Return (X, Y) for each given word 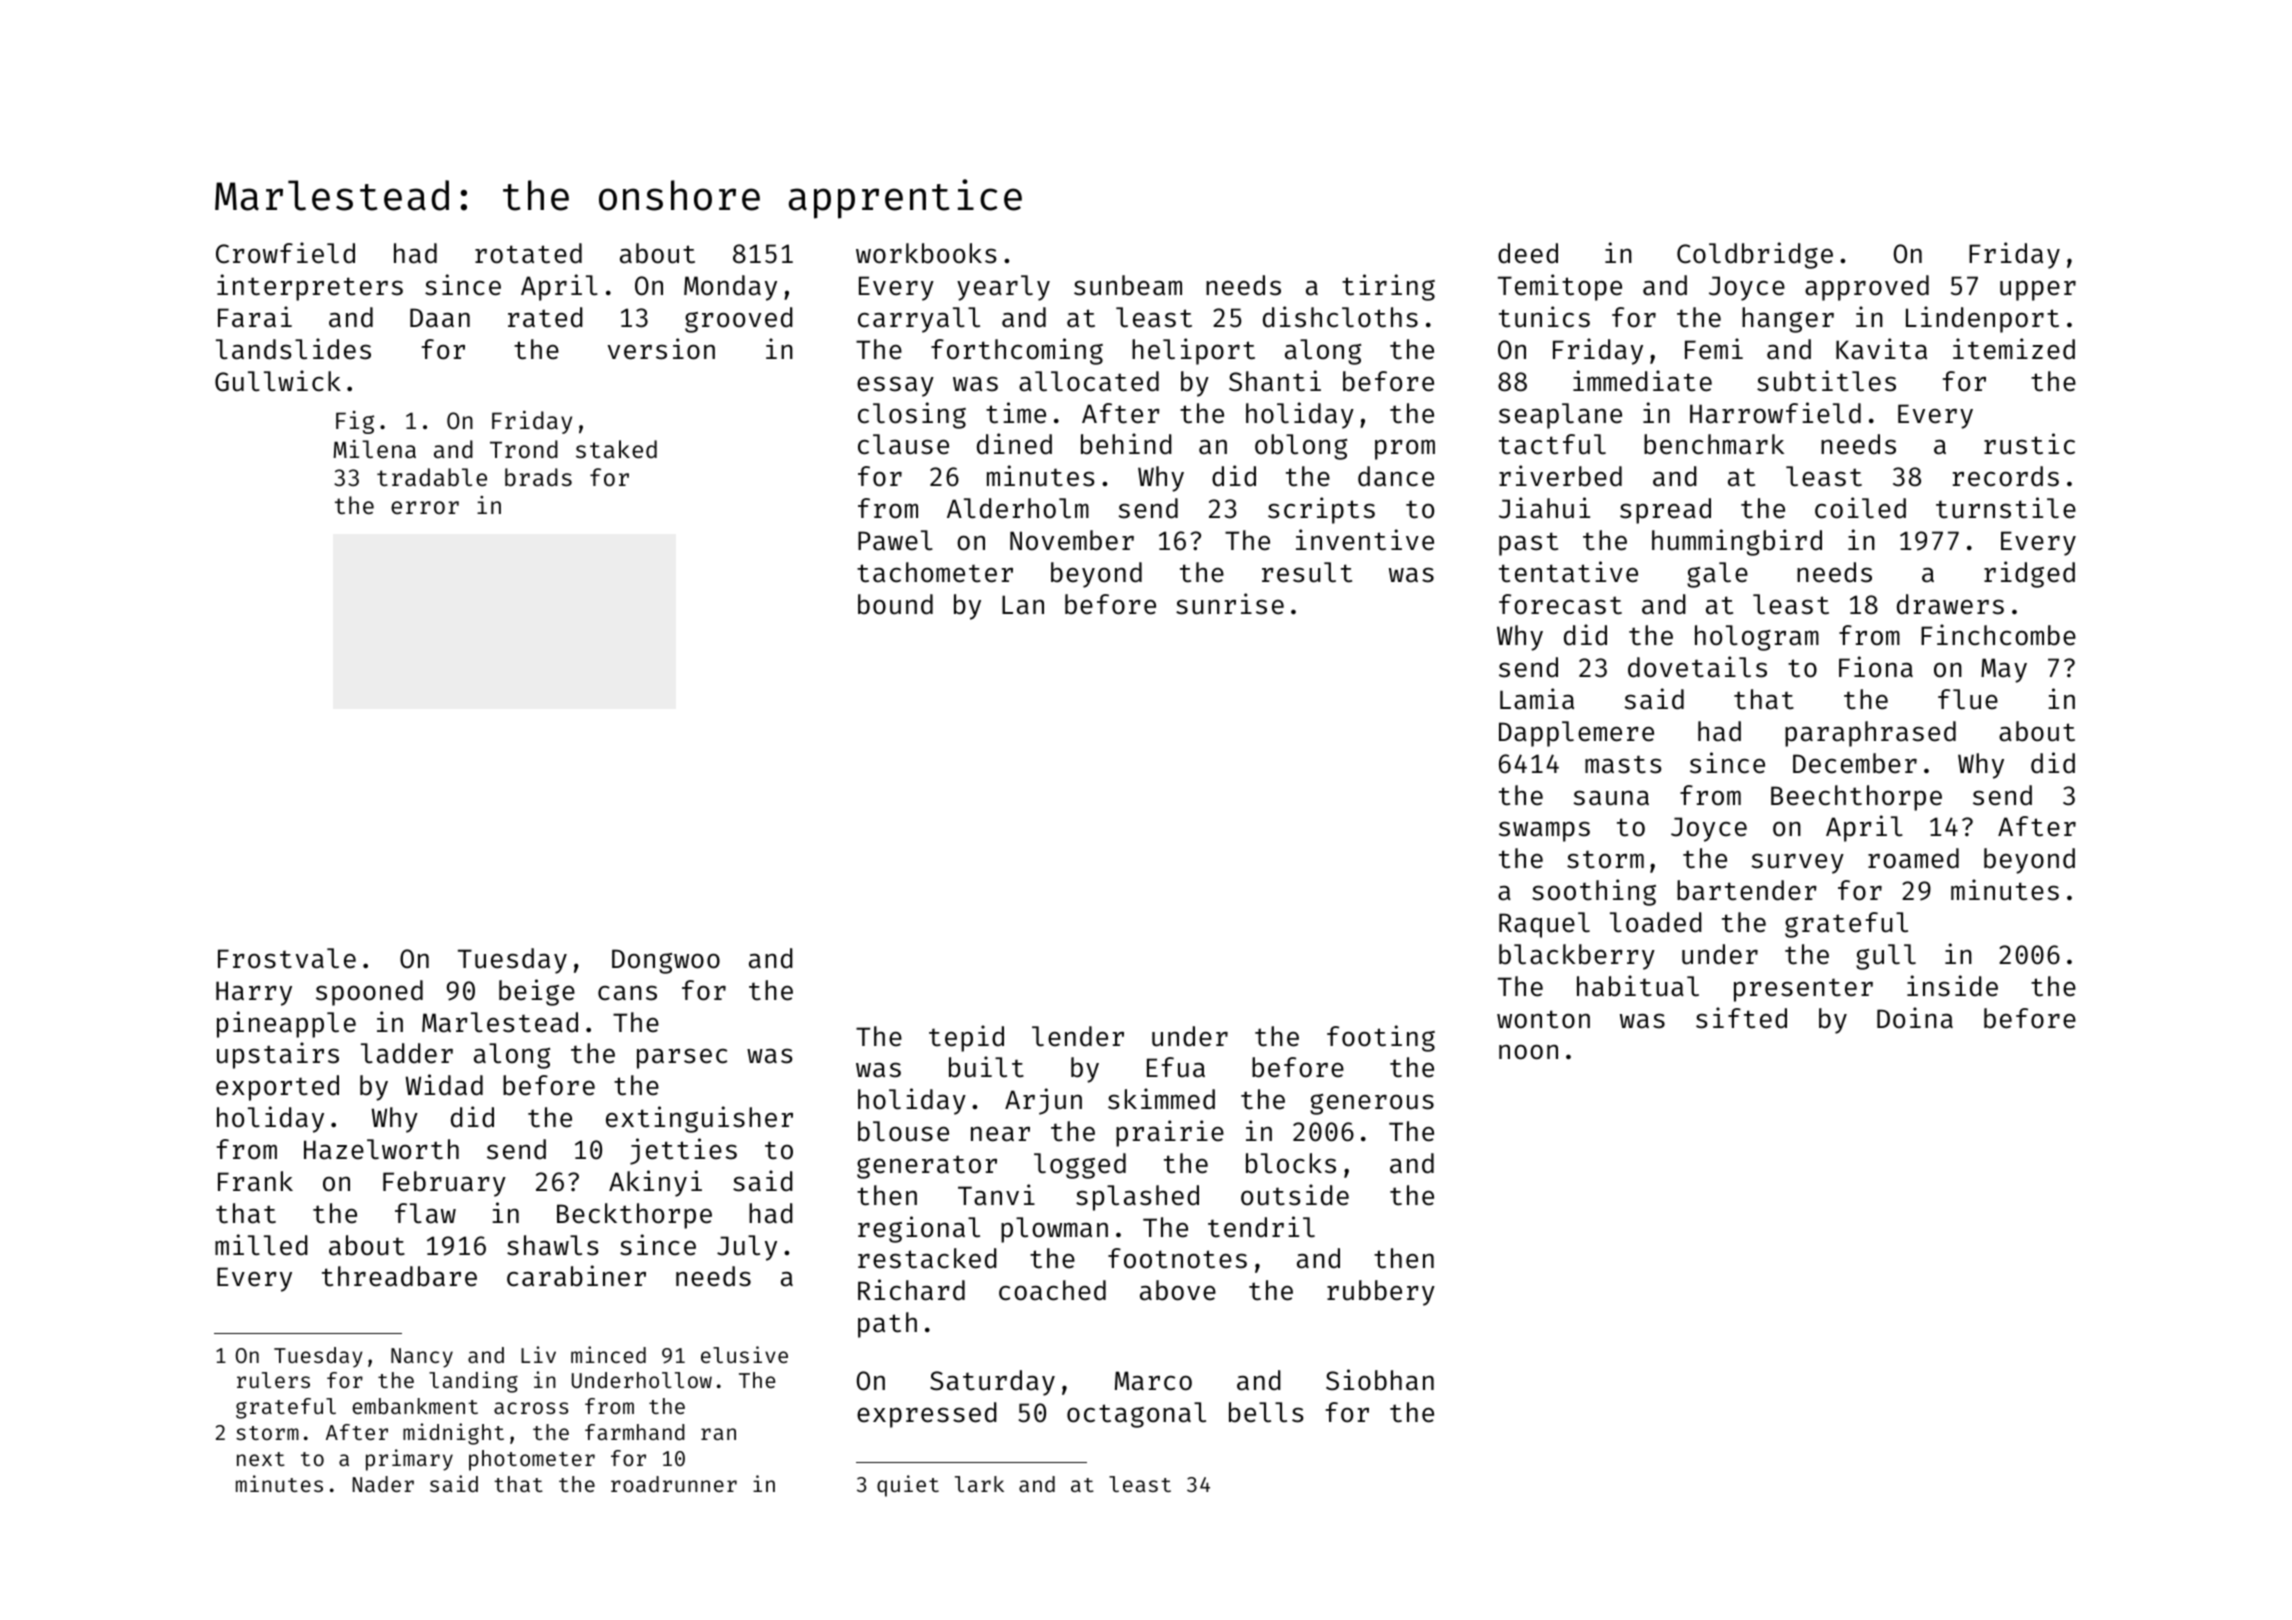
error (425, 507)
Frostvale (287, 958)
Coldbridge (1755, 255)
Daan (440, 318)
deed (1528, 253)
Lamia (1537, 699)
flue (1968, 699)
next (261, 1459)
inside (1952, 986)
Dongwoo (666, 961)
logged (1080, 1166)
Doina (1915, 1018)
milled (261, 1245)
